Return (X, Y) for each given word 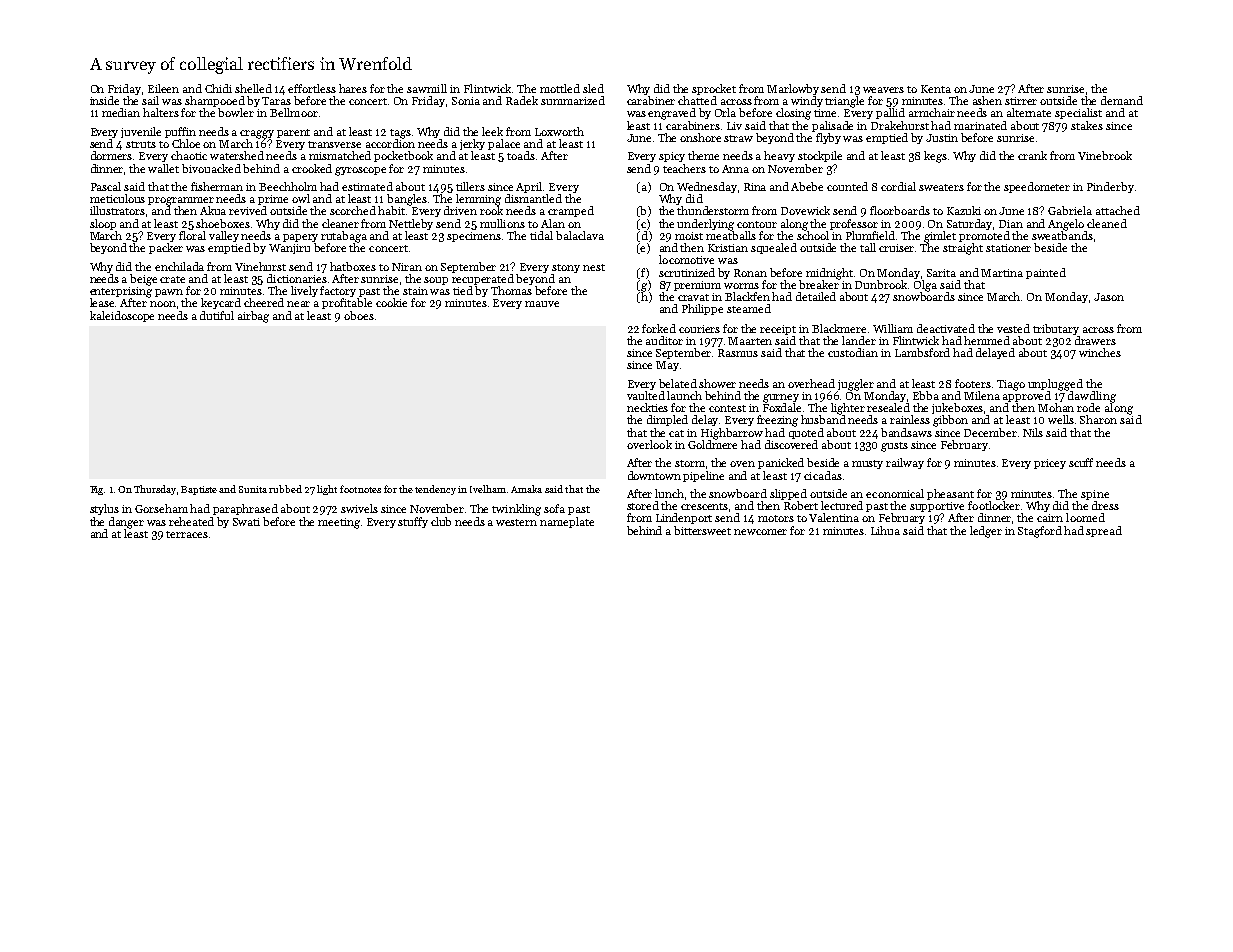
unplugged (1055, 385)
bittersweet (702, 530)
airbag (253, 317)
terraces (187, 534)
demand (1122, 100)
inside (104, 100)
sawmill (427, 88)
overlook (649, 444)
